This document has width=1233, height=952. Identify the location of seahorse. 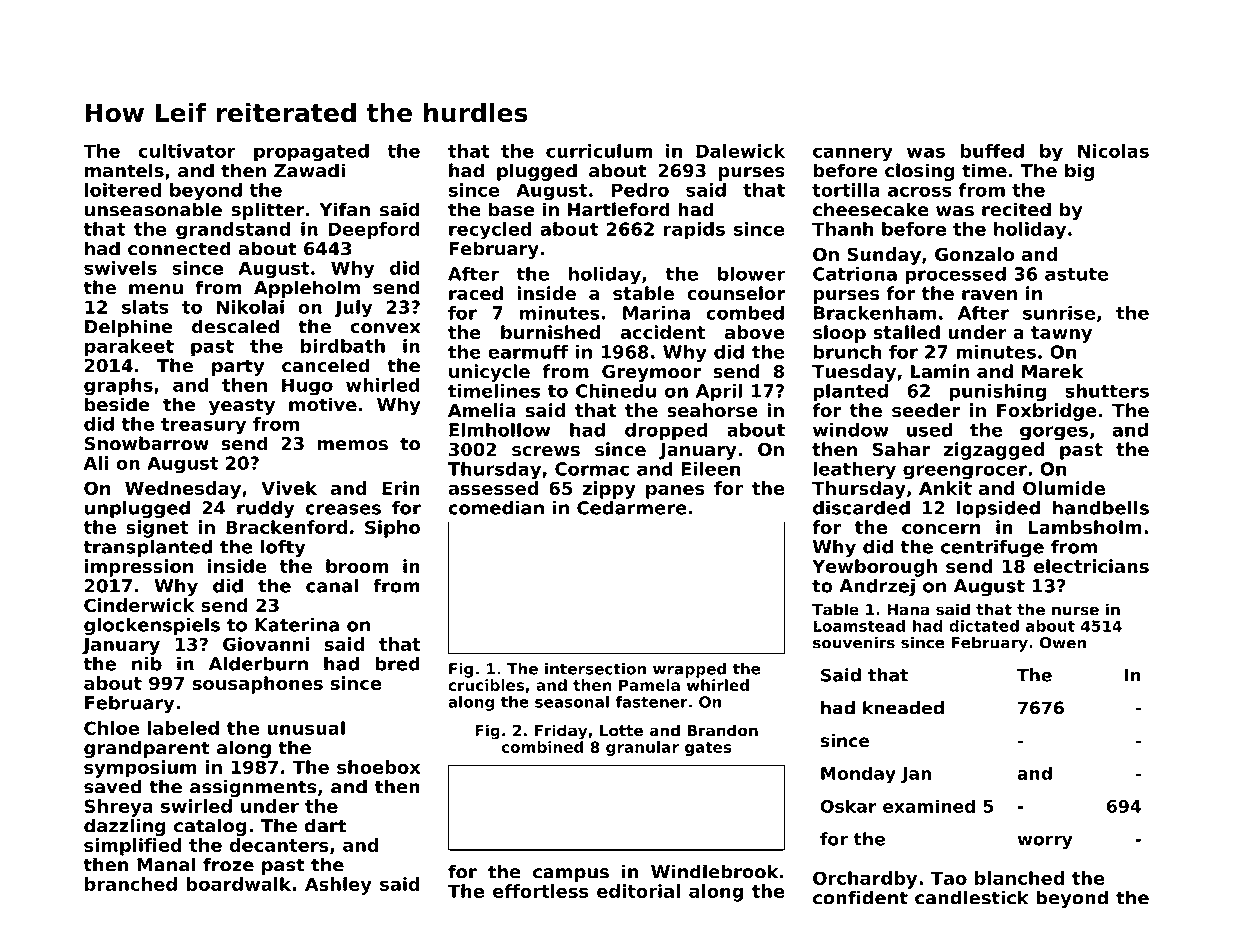
(712, 410).
